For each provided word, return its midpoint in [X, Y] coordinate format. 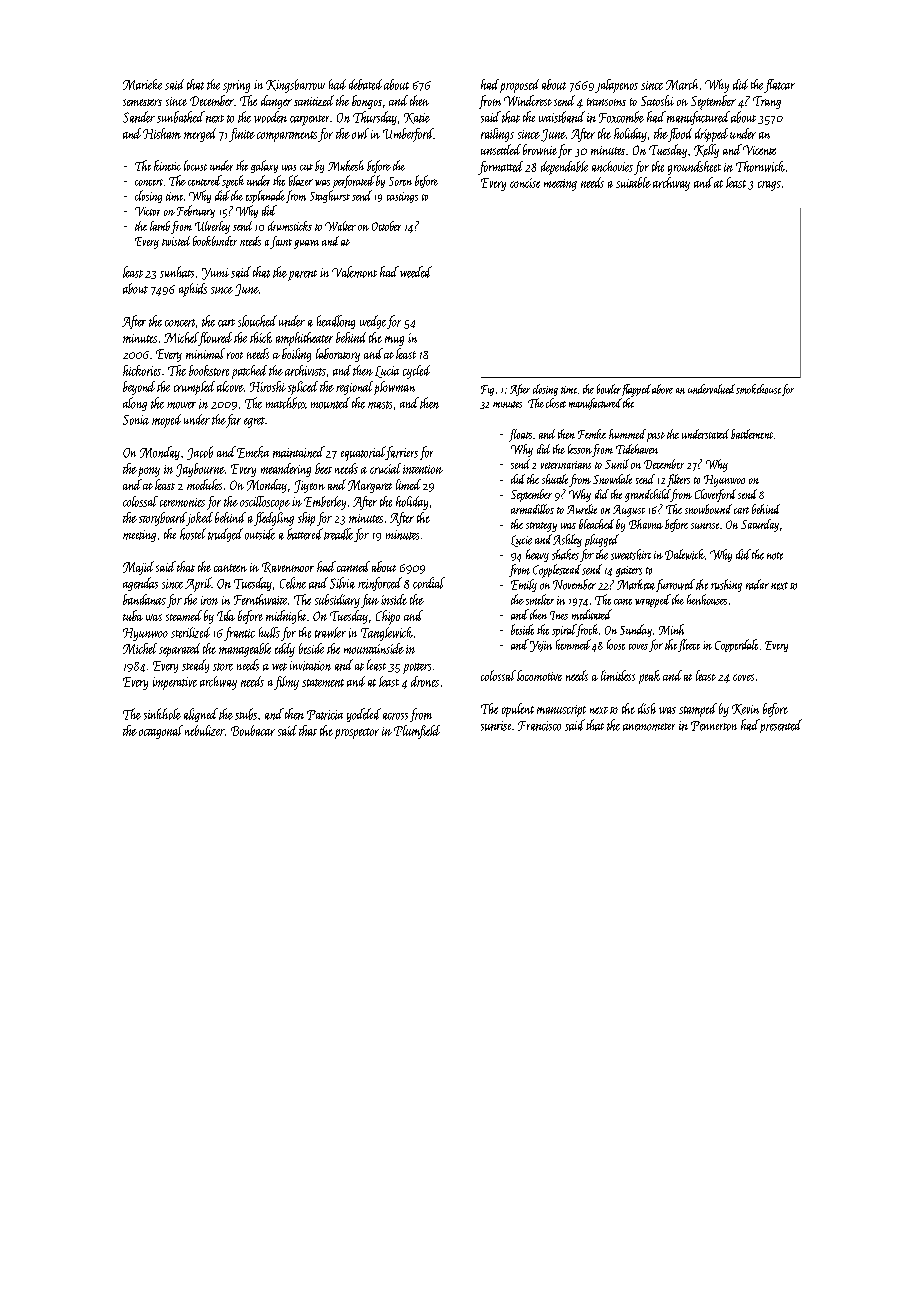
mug [394, 341]
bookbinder [215, 241]
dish [647, 708]
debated [365, 84]
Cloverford [715, 495]
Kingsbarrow [295, 86]
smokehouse [758, 389]
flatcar [779, 86]
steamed [184, 615]
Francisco [539, 726]
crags [769, 186]
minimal [205, 353]
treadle [338, 534]
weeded [416, 272]
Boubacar [253, 730]
